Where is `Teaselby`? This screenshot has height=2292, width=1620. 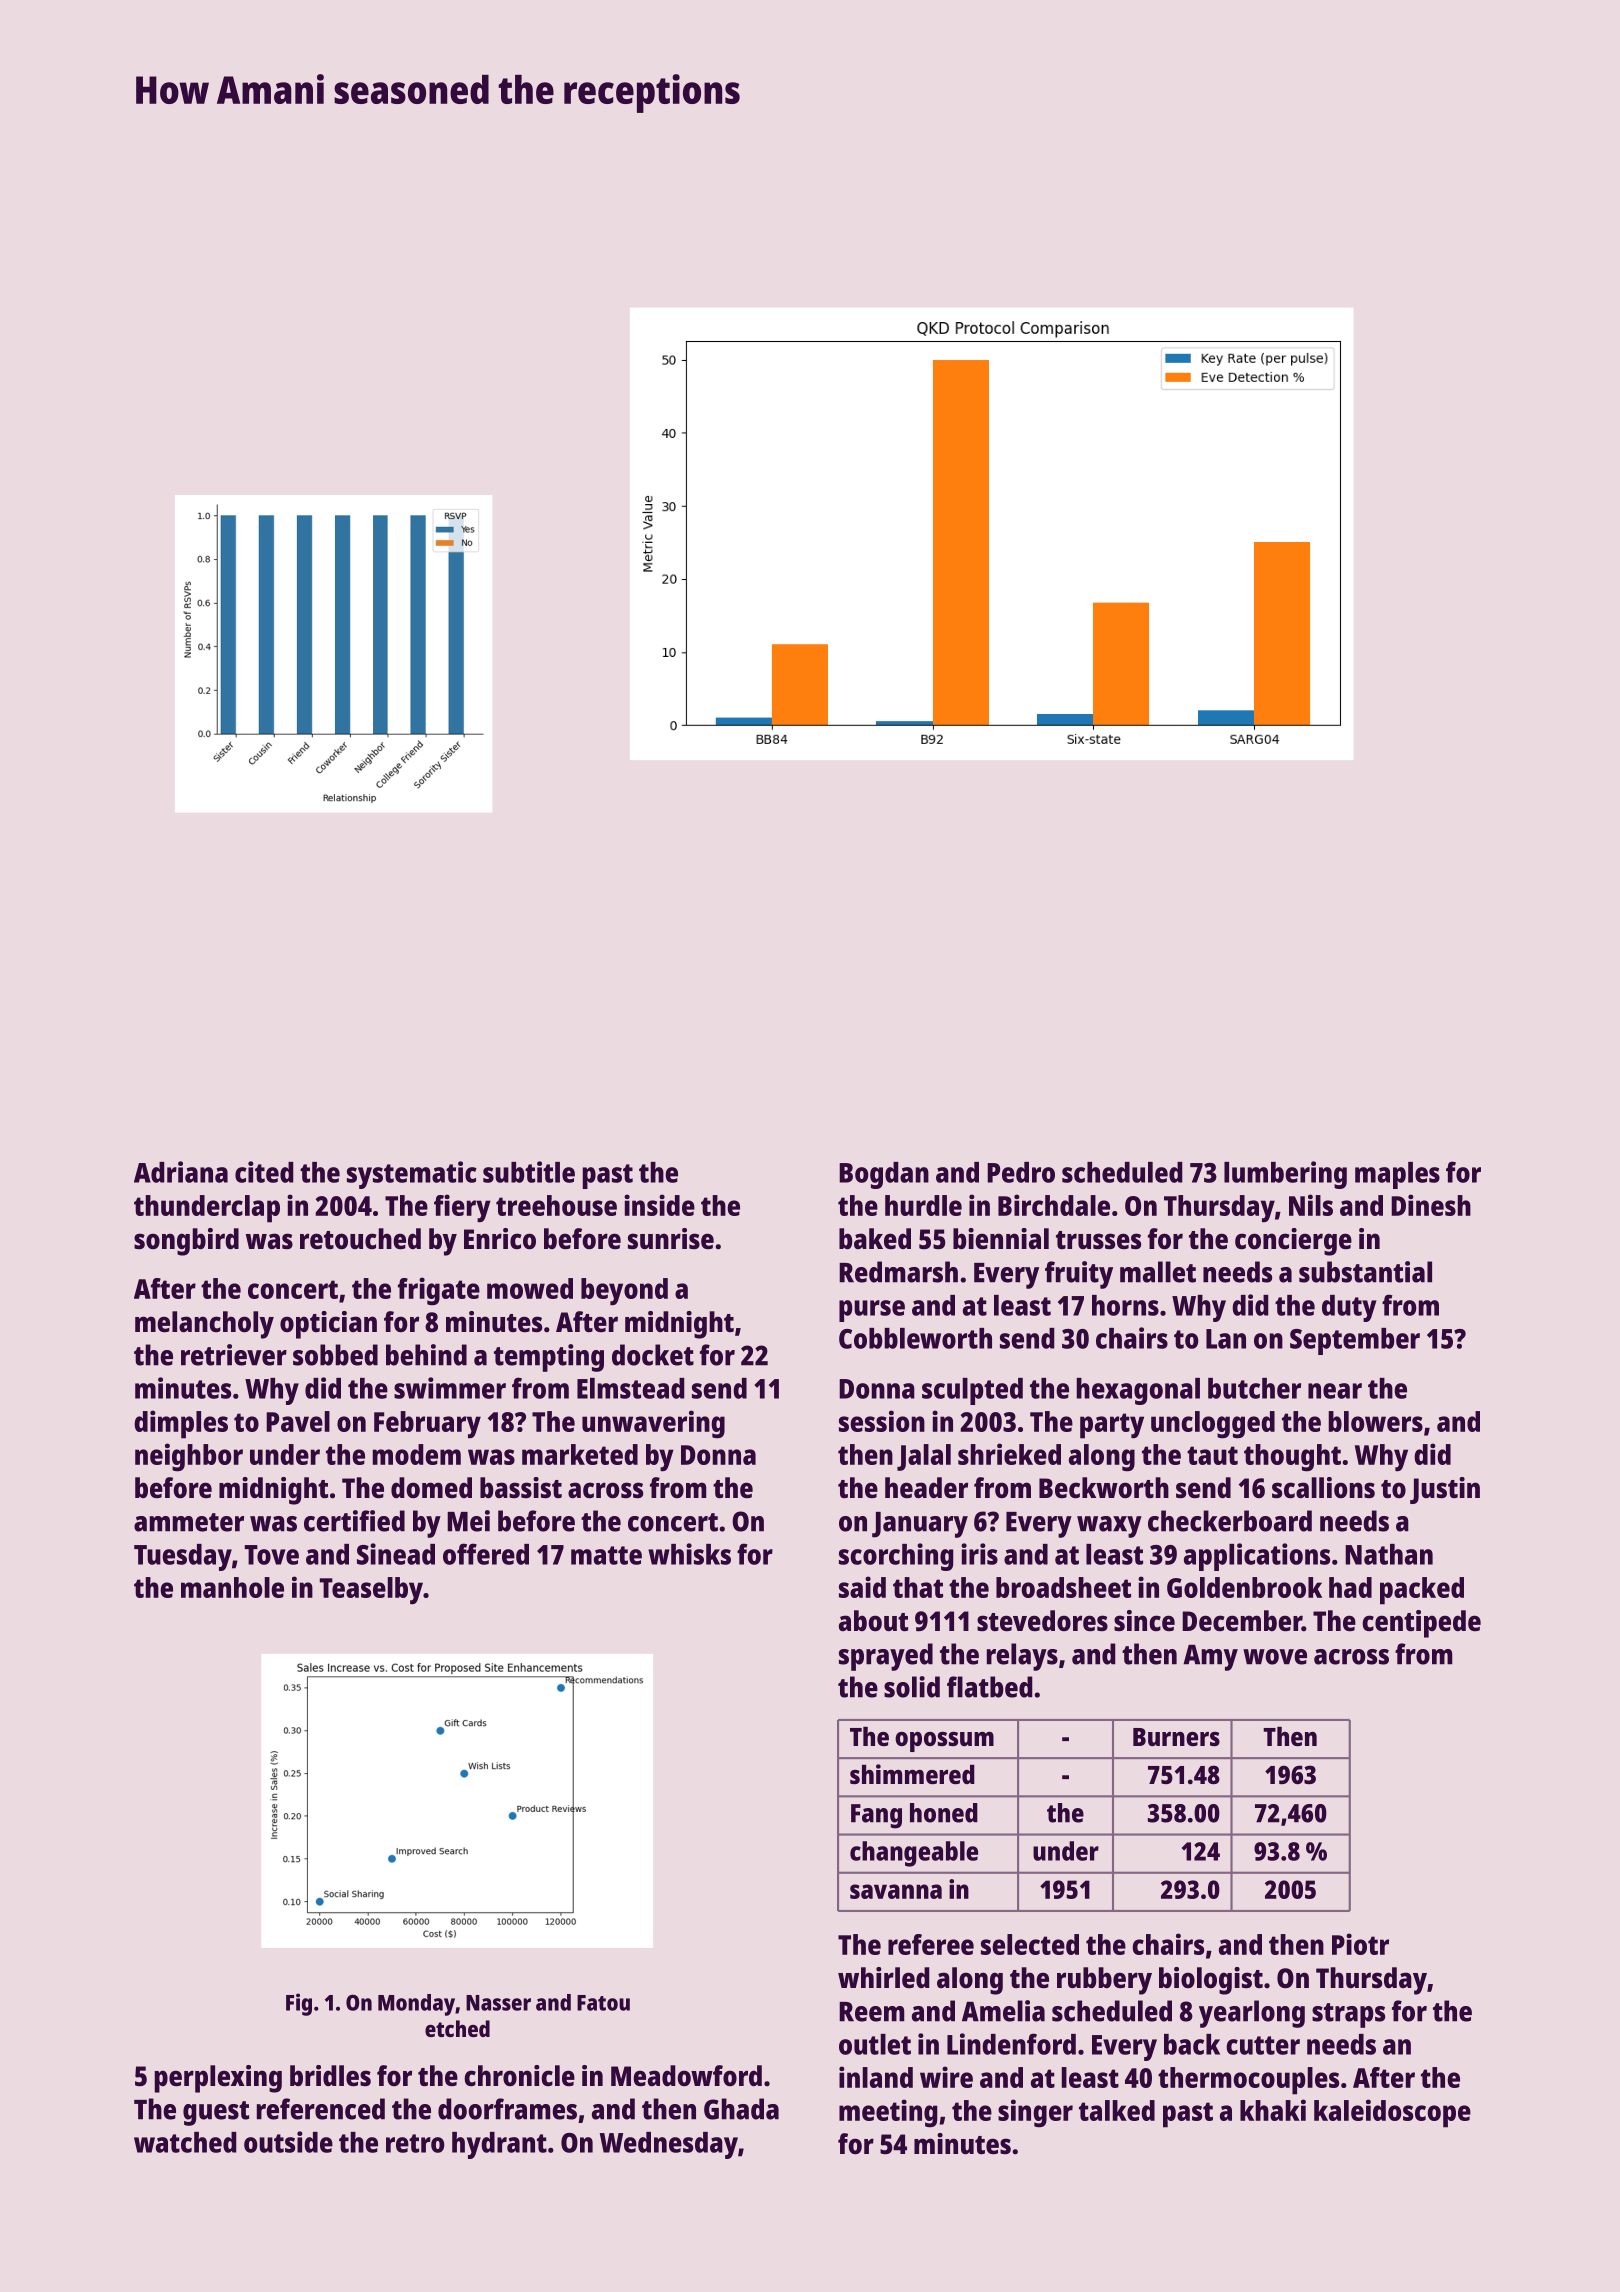 Teaselby is located at coordinates (371, 1591).
